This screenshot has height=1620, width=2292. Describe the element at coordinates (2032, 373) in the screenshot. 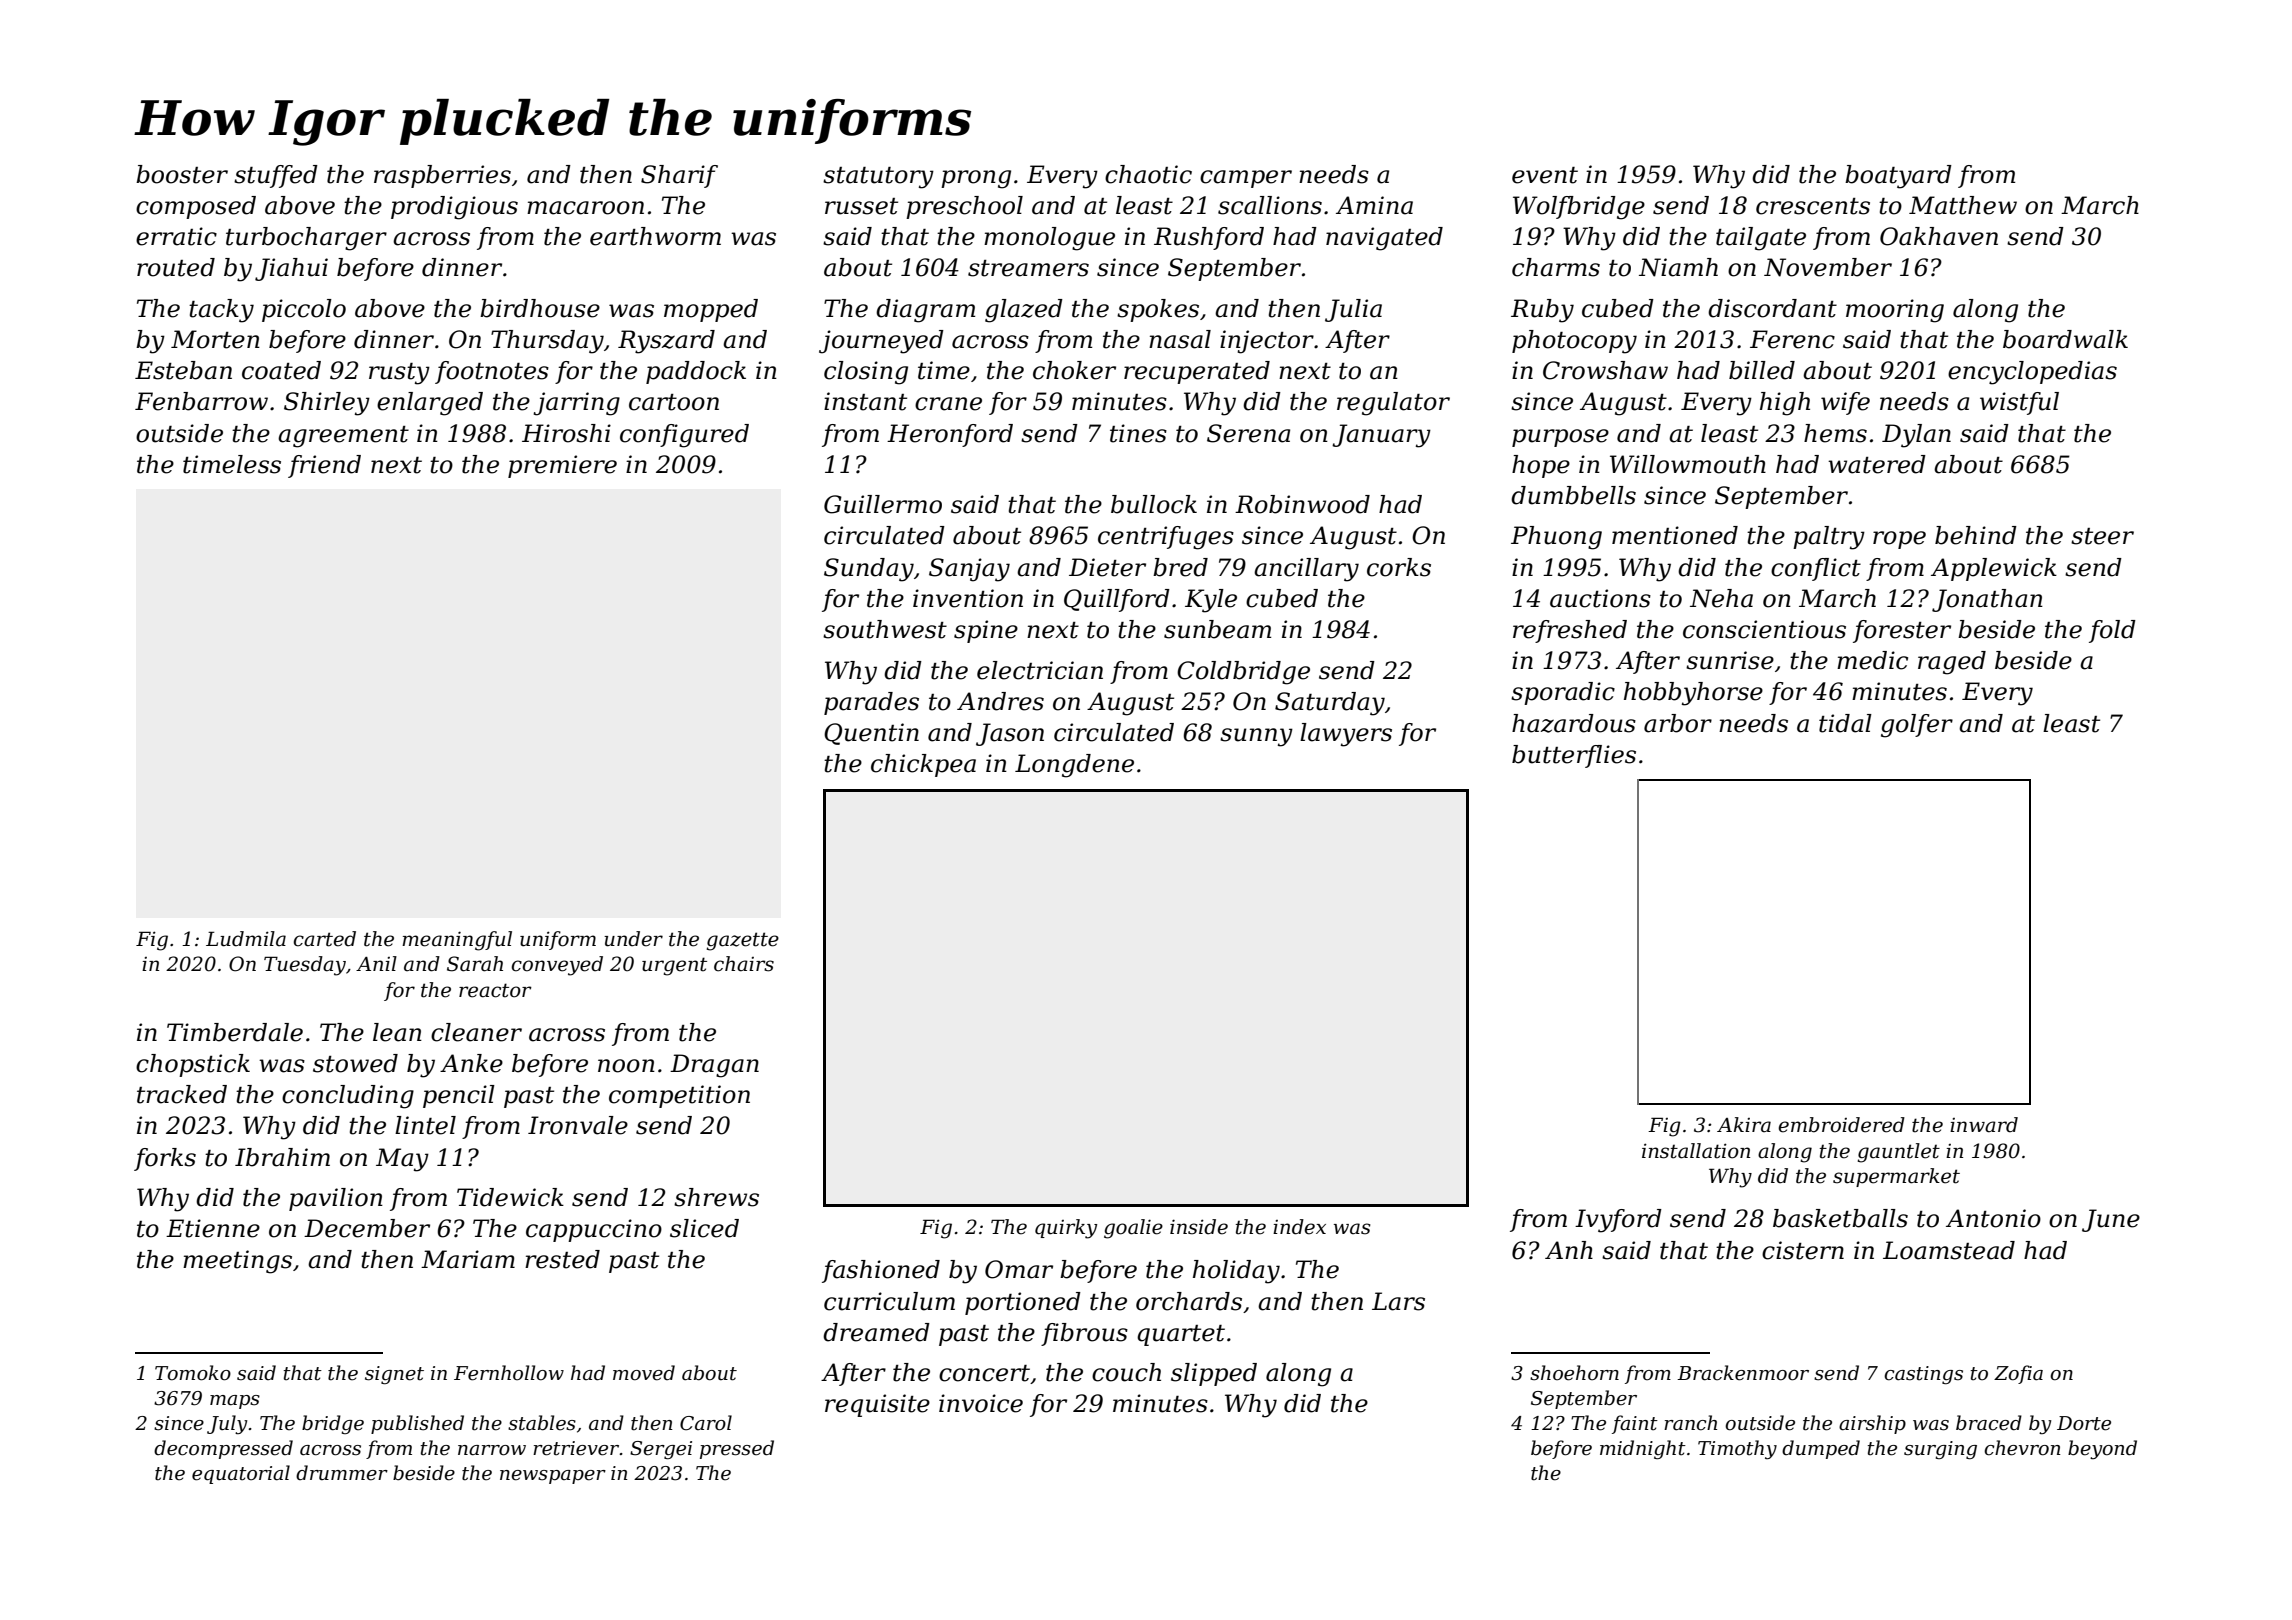

I see `encyclopedias` at that location.
